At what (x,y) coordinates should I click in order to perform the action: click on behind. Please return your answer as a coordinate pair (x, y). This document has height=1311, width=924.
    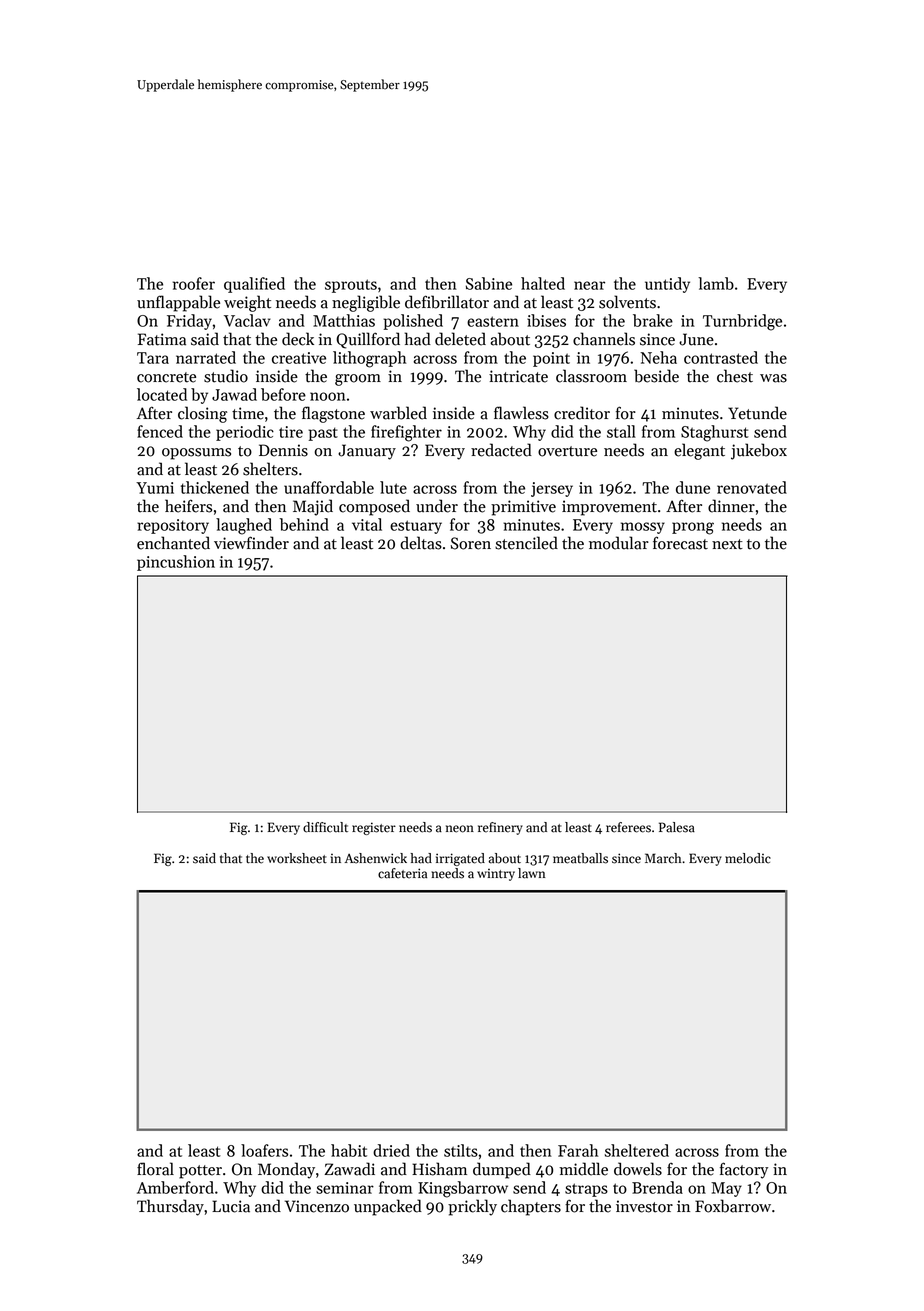
    Looking at the image, I should click on (304, 524).
